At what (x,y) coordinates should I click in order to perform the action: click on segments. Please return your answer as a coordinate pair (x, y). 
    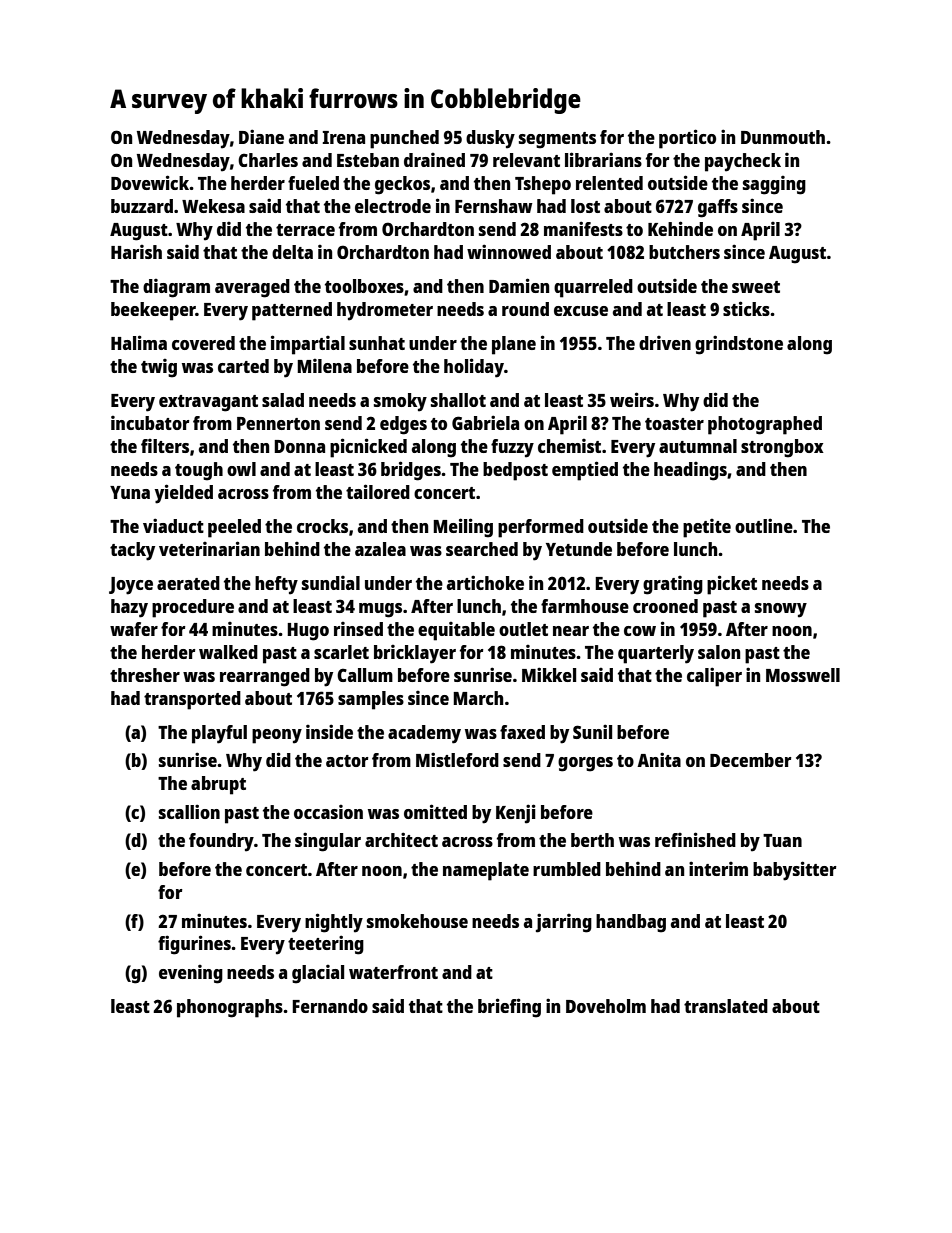
    Looking at the image, I should click on (557, 140).
